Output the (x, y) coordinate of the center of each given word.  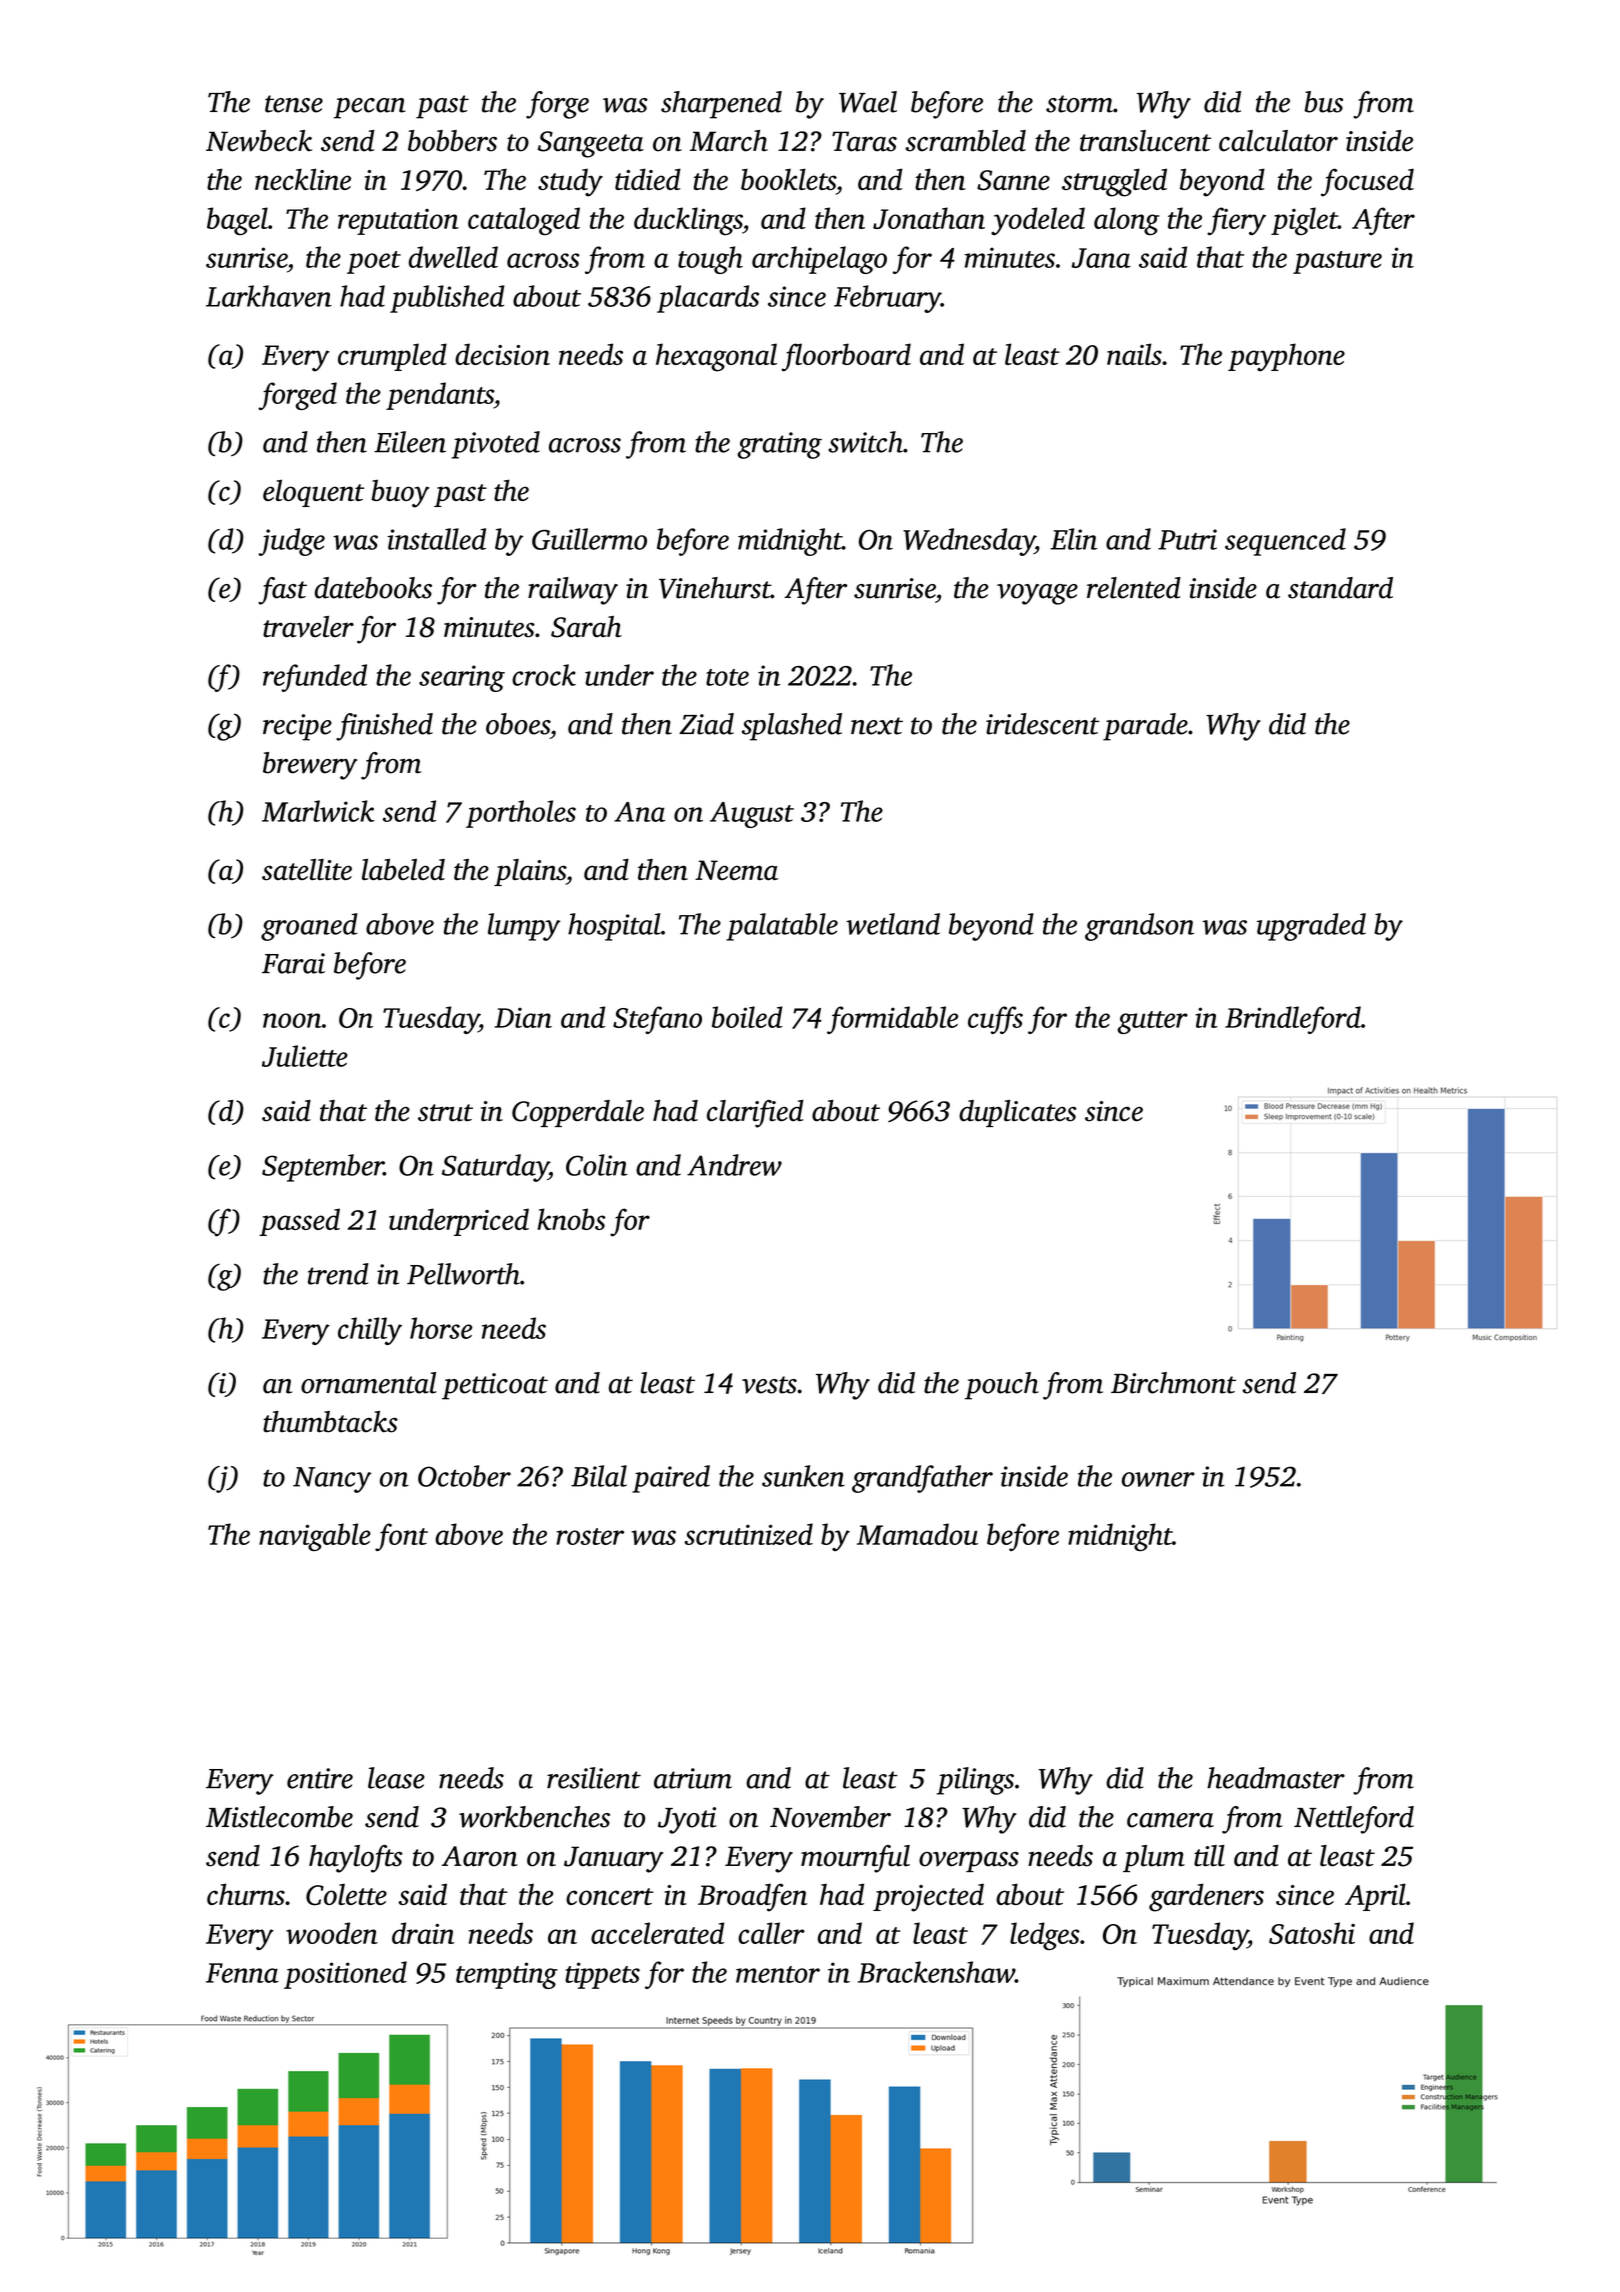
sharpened (721, 105)
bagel (237, 221)
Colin (597, 1165)
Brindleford (1293, 1020)
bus (1323, 102)
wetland (893, 924)
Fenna (242, 1973)
